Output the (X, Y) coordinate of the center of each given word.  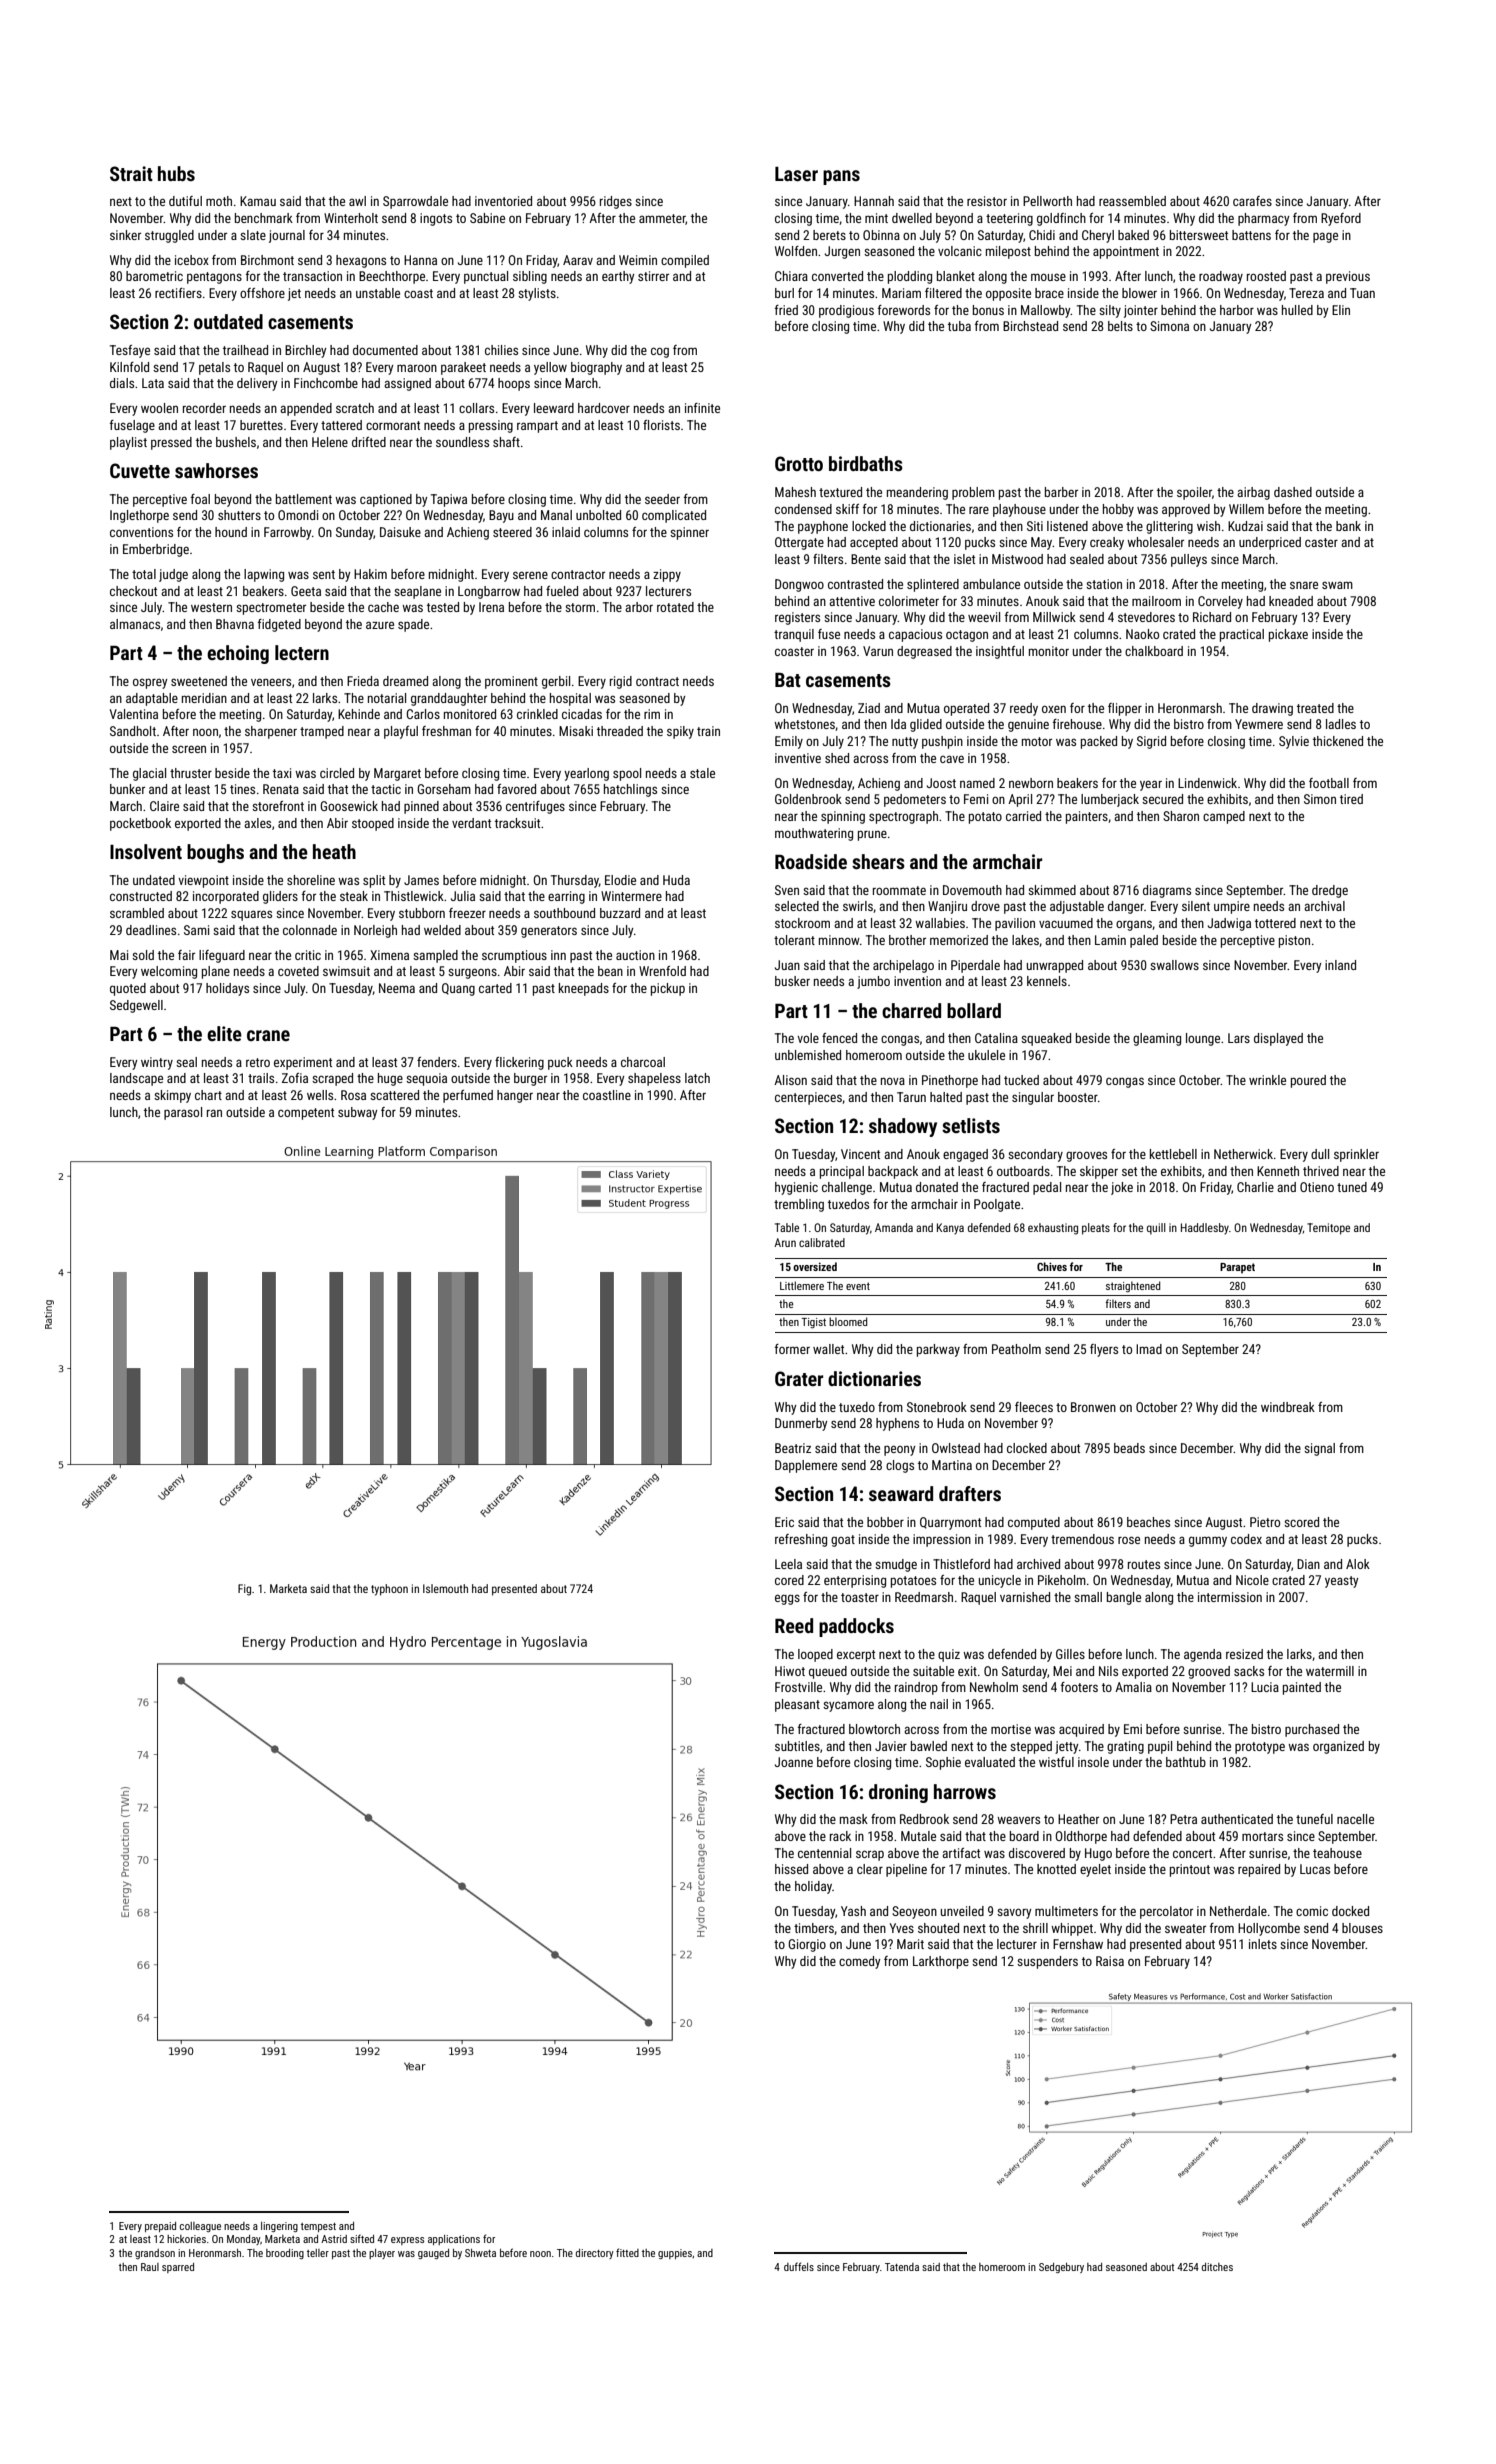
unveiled (962, 1911)
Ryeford (1341, 219)
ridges (616, 202)
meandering (917, 493)
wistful (1056, 1762)
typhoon (389, 1590)
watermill (1330, 1671)
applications (454, 2240)
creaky (1107, 543)
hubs (176, 173)
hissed (791, 1869)
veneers (271, 682)
